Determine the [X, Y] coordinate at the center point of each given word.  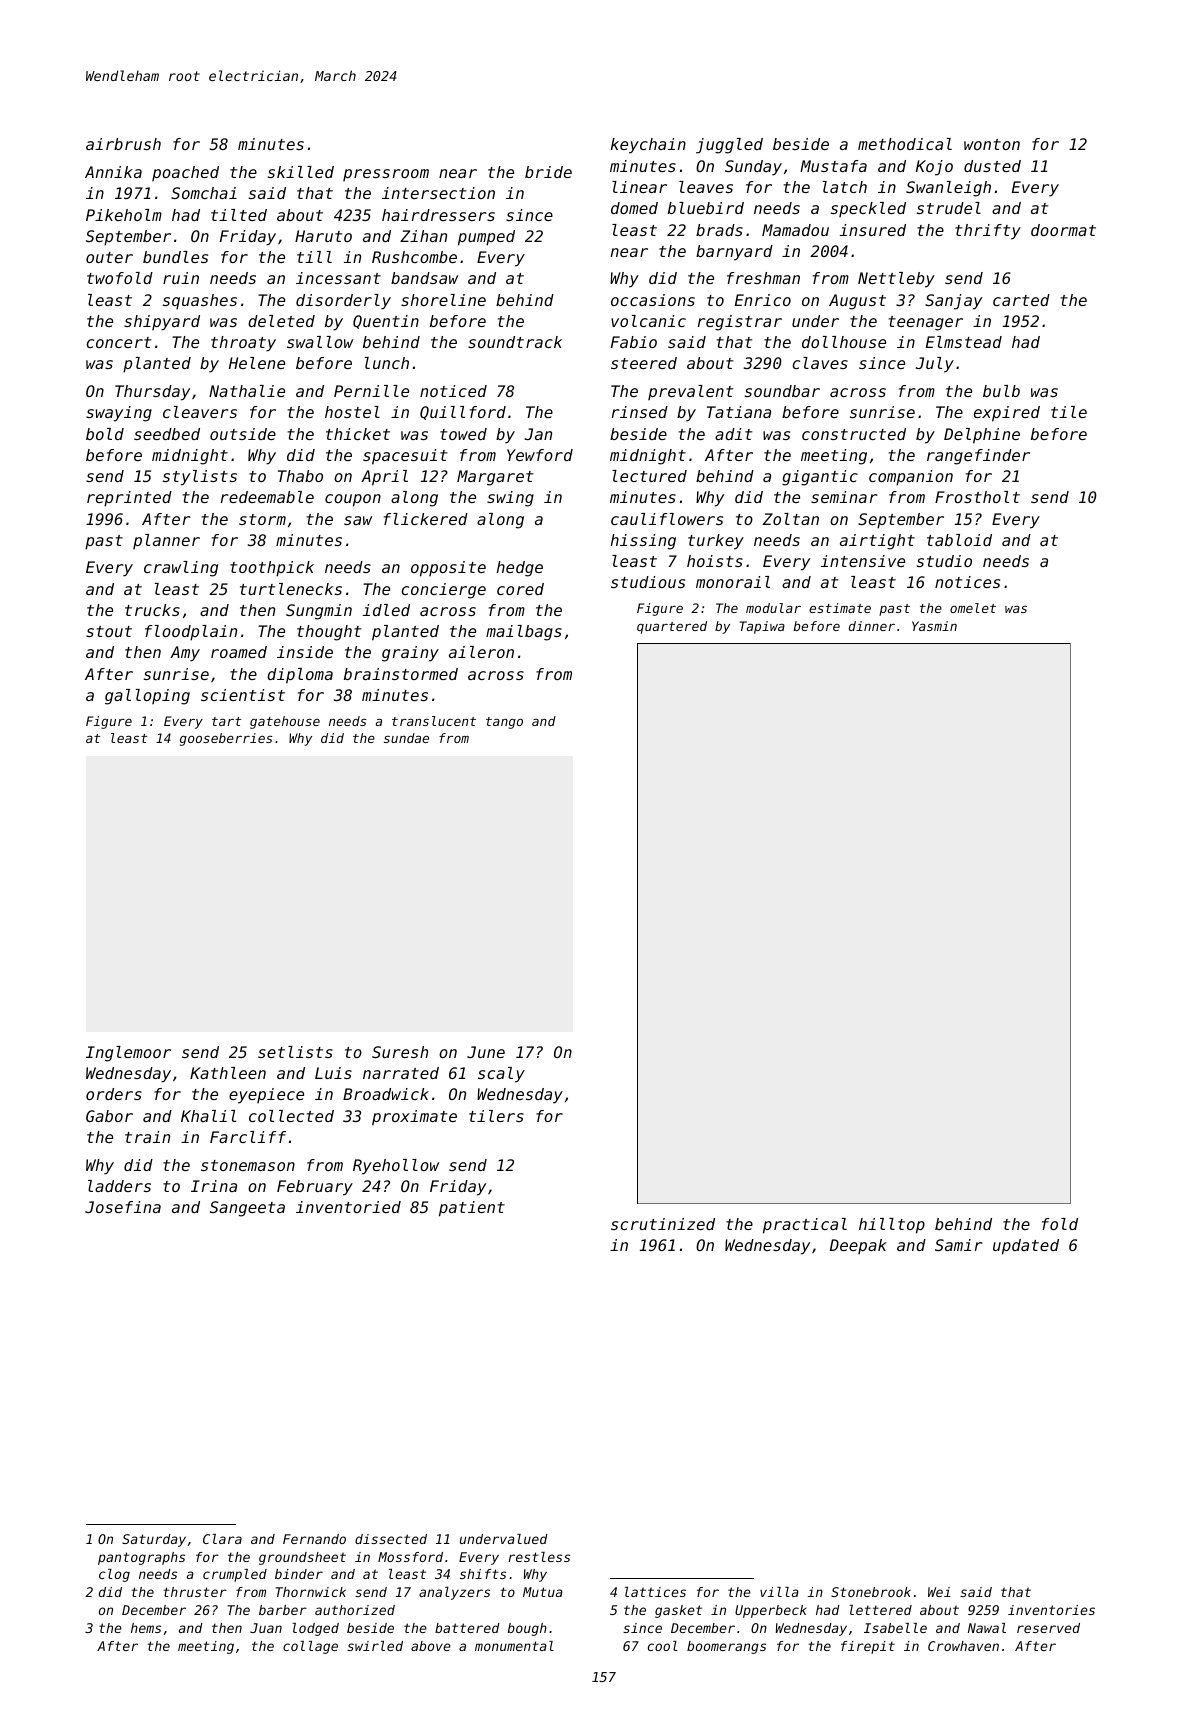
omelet [973, 608]
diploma [300, 676]
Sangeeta [247, 1209]
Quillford [463, 413]
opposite [448, 569]
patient [472, 1209]
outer [109, 257]
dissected [391, 1539]
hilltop [892, 1226]
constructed [854, 434]
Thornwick [311, 1592]
